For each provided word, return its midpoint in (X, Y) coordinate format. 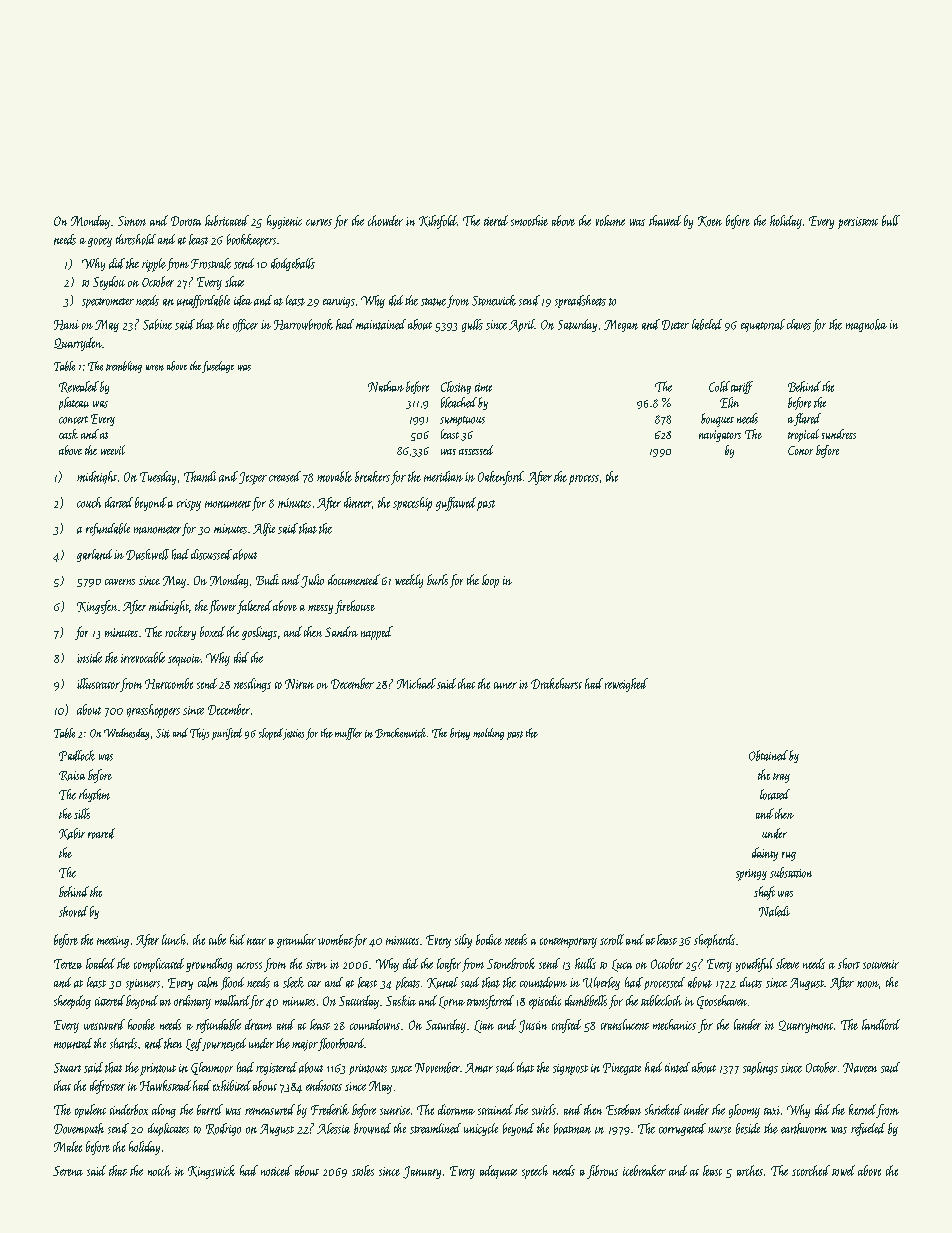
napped (377, 633)
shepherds (714, 941)
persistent (858, 223)
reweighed (626, 685)
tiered (496, 220)
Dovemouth (79, 1128)
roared (101, 833)
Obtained (768, 755)
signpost (570, 1069)
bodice (489, 939)
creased (285, 476)
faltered (254, 607)
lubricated (227, 220)
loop (490, 581)
